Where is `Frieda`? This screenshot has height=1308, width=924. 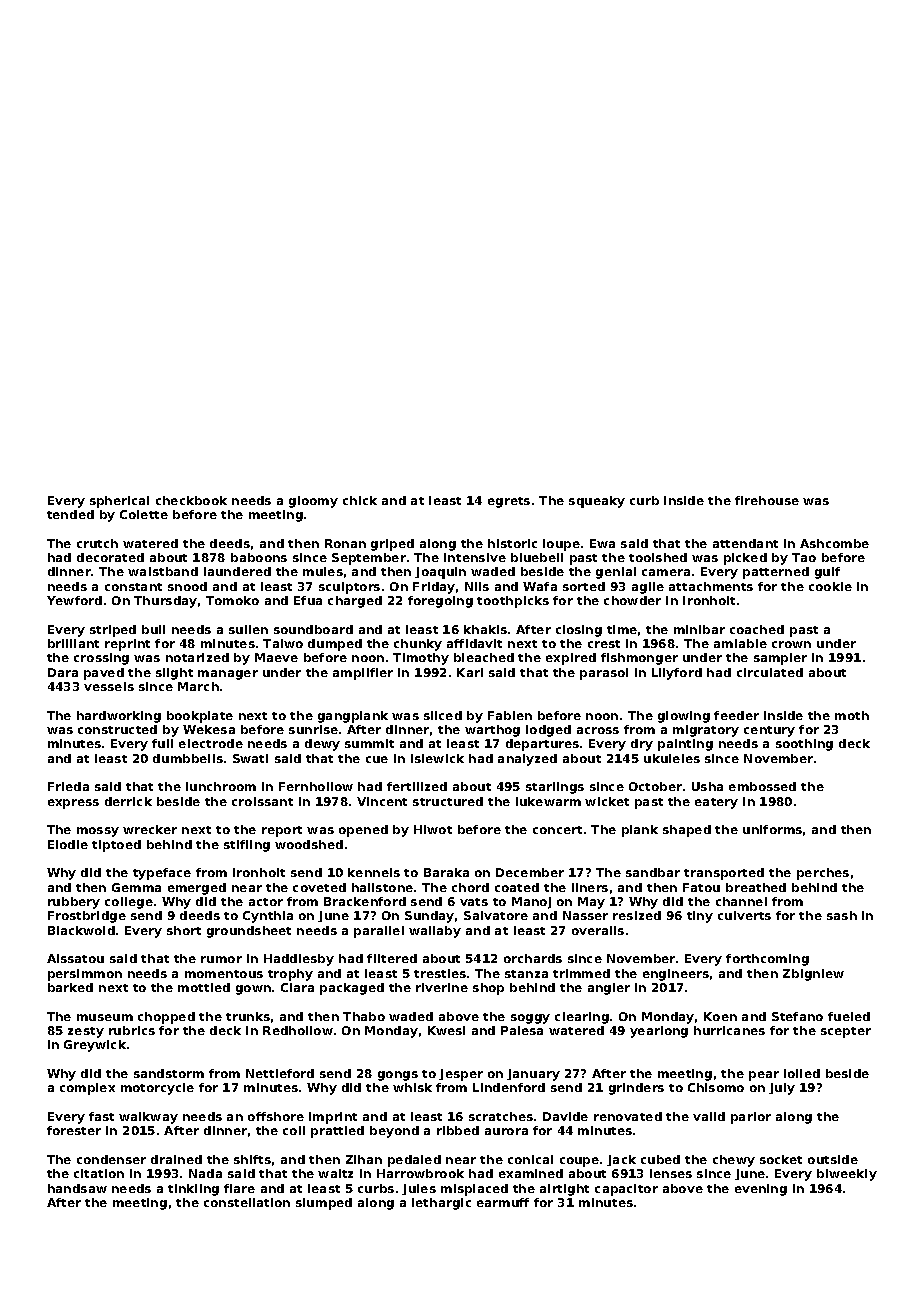 Frieda is located at coordinates (68, 786).
